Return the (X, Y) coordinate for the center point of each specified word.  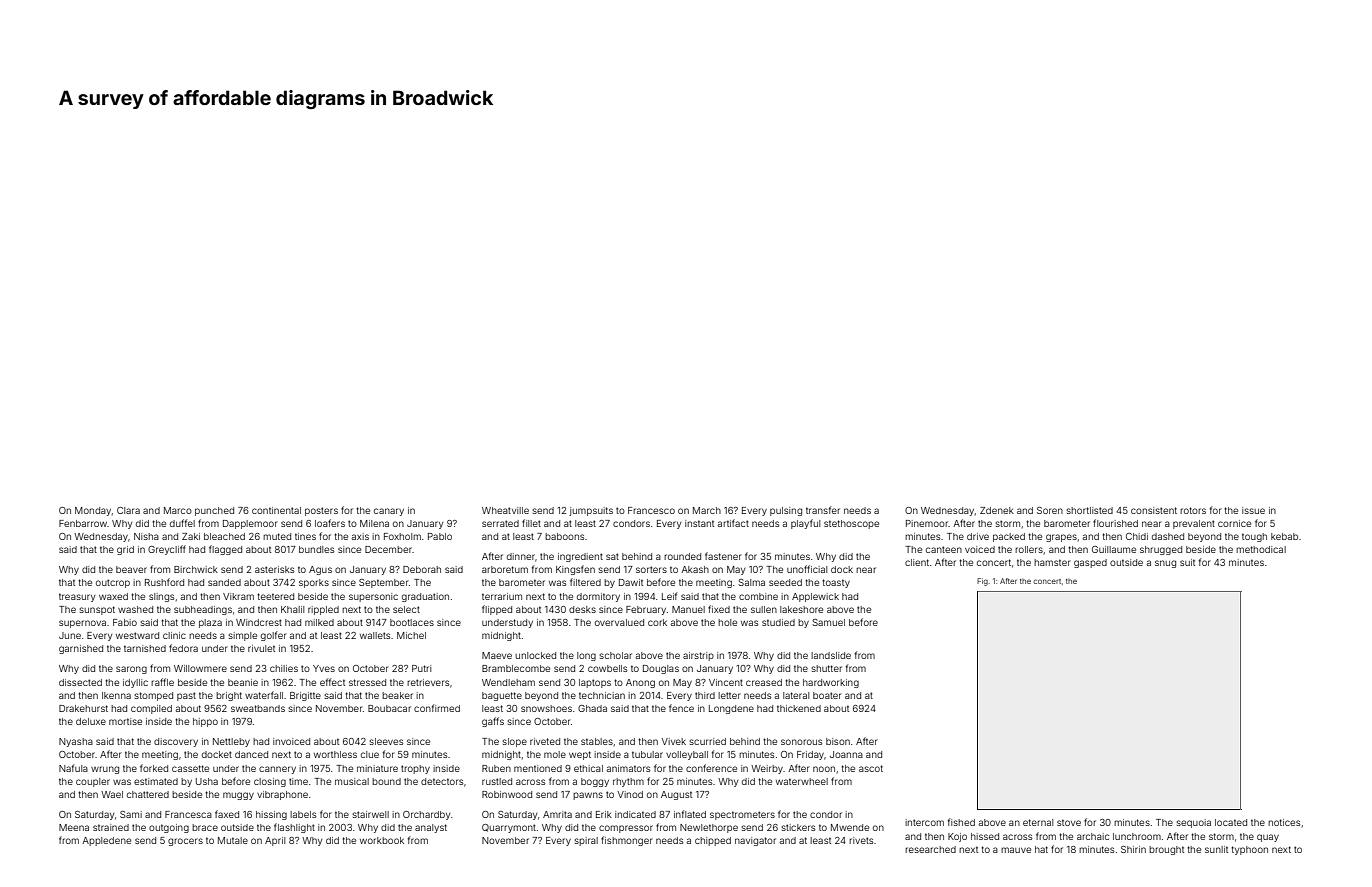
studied (778, 622)
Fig (982, 582)
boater (827, 695)
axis (360, 536)
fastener (723, 556)
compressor (626, 829)
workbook (382, 840)
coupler (93, 782)
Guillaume (1114, 549)
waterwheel (802, 781)
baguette (502, 696)
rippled (323, 610)
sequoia (1193, 823)
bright (229, 696)
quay (1268, 838)
